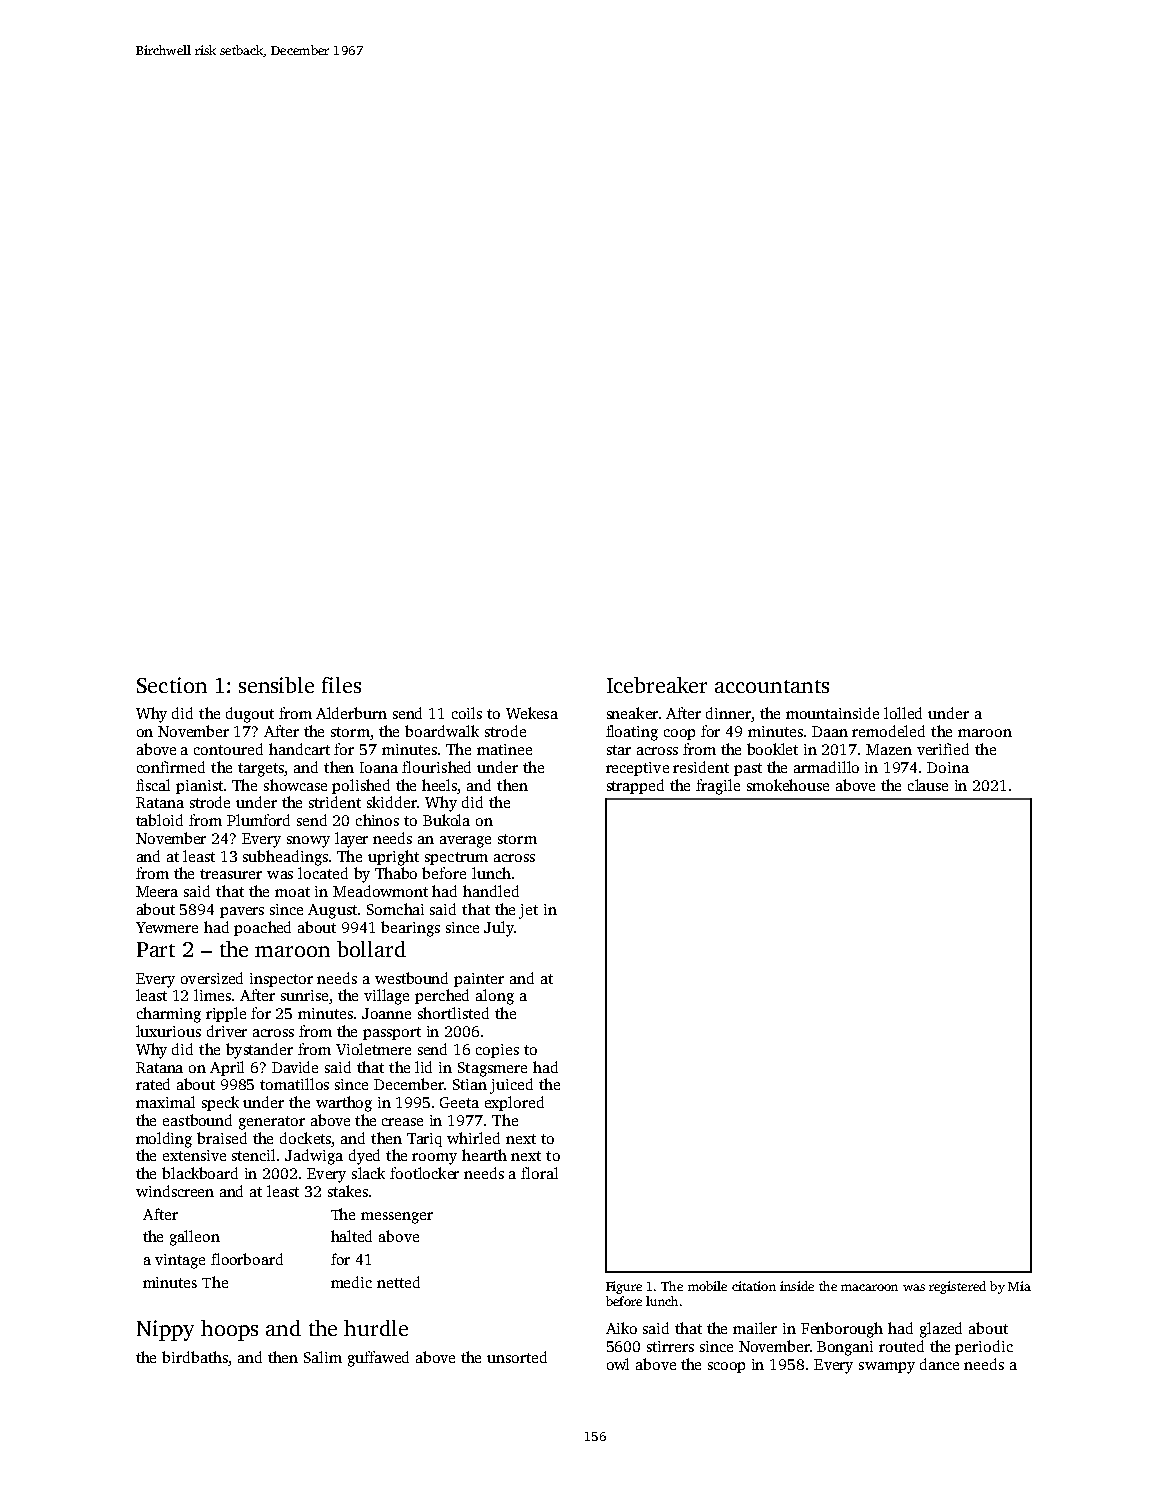  What do you see at coordinates (373, 1049) in the document?
I see `Violetmere` at bounding box center [373, 1049].
